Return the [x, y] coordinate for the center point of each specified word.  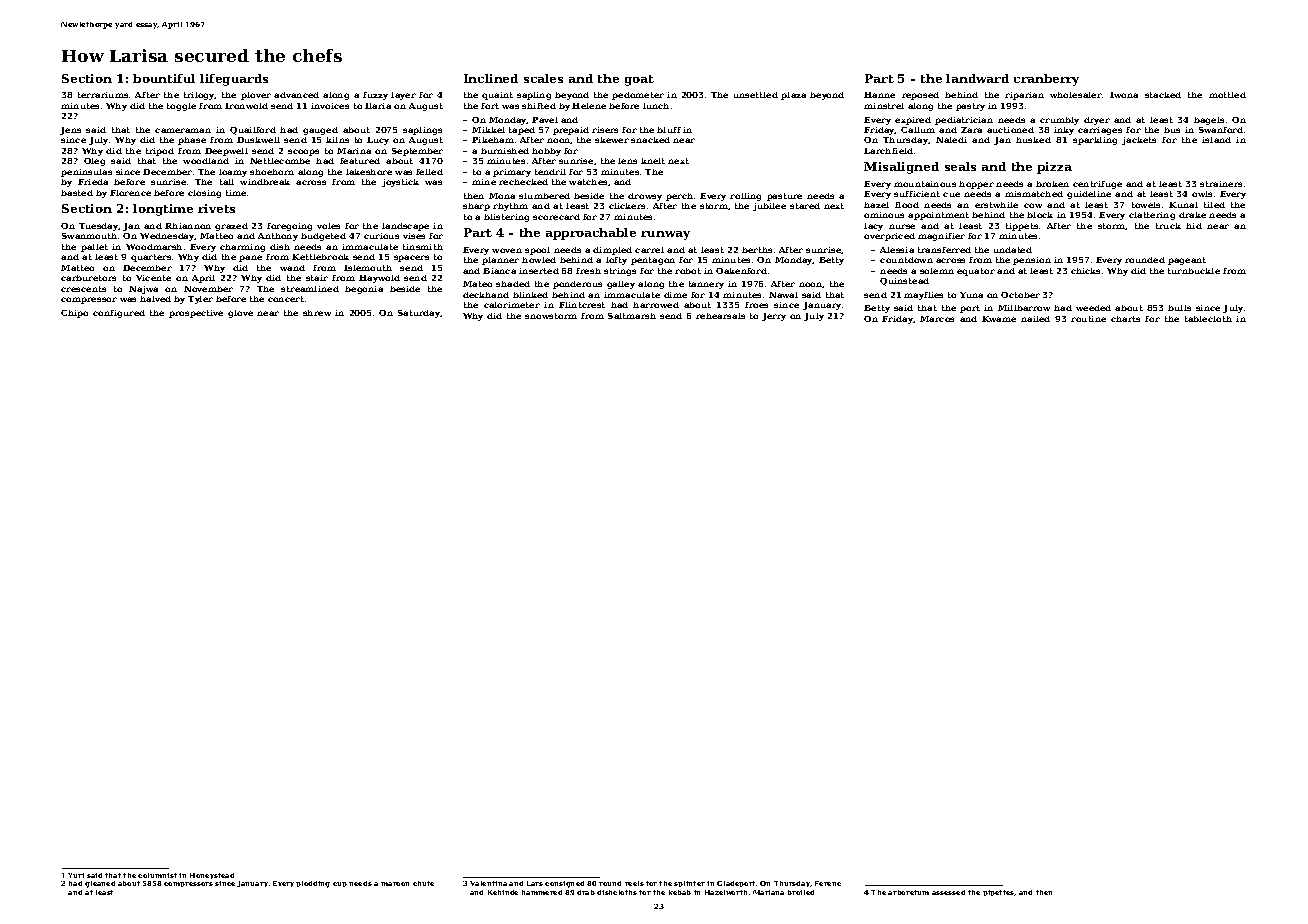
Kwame [999, 319]
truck [1168, 226]
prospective [196, 314]
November [208, 289]
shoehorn [272, 172]
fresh [588, 271]
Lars [535, 883]
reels [634, 883]
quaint [497, 96]
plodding [313, 884]
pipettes [999, 893]
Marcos [937, 319]
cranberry [1046, 80]
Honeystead [212, 876]
